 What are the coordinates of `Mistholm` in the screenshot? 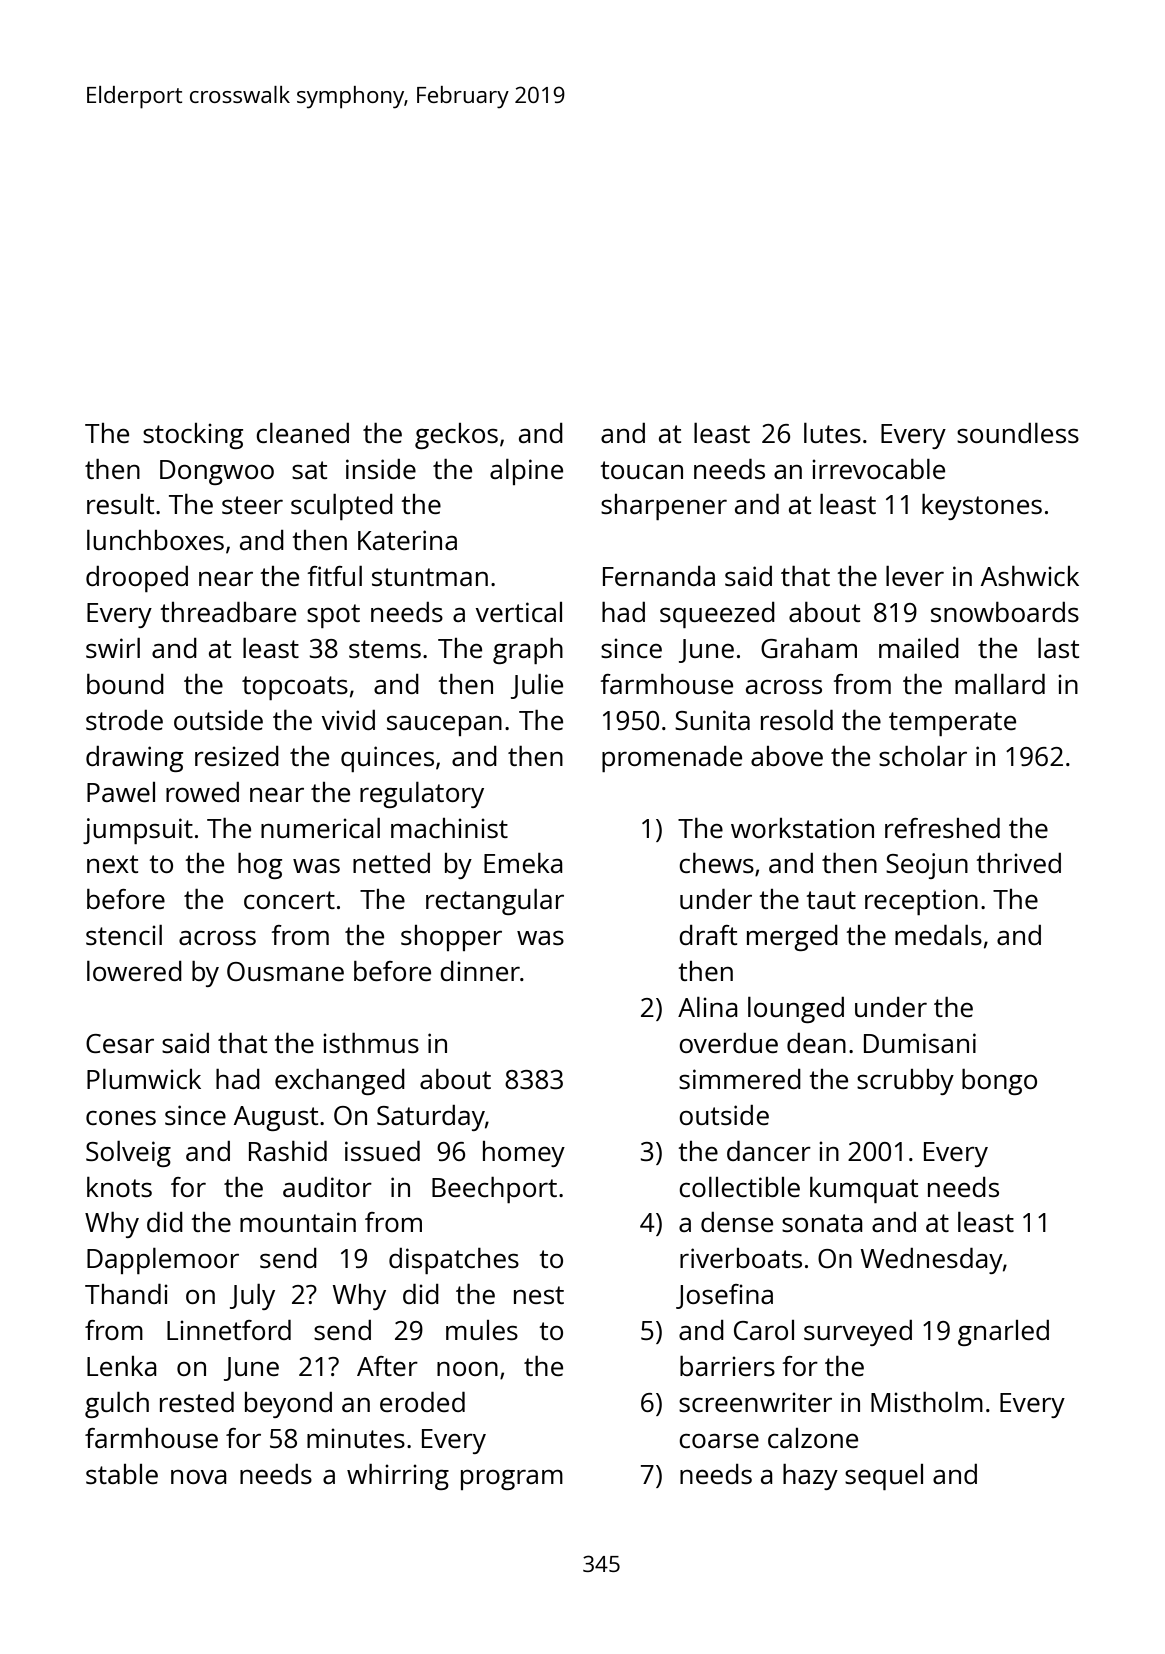 It's located at (927, 1402).
